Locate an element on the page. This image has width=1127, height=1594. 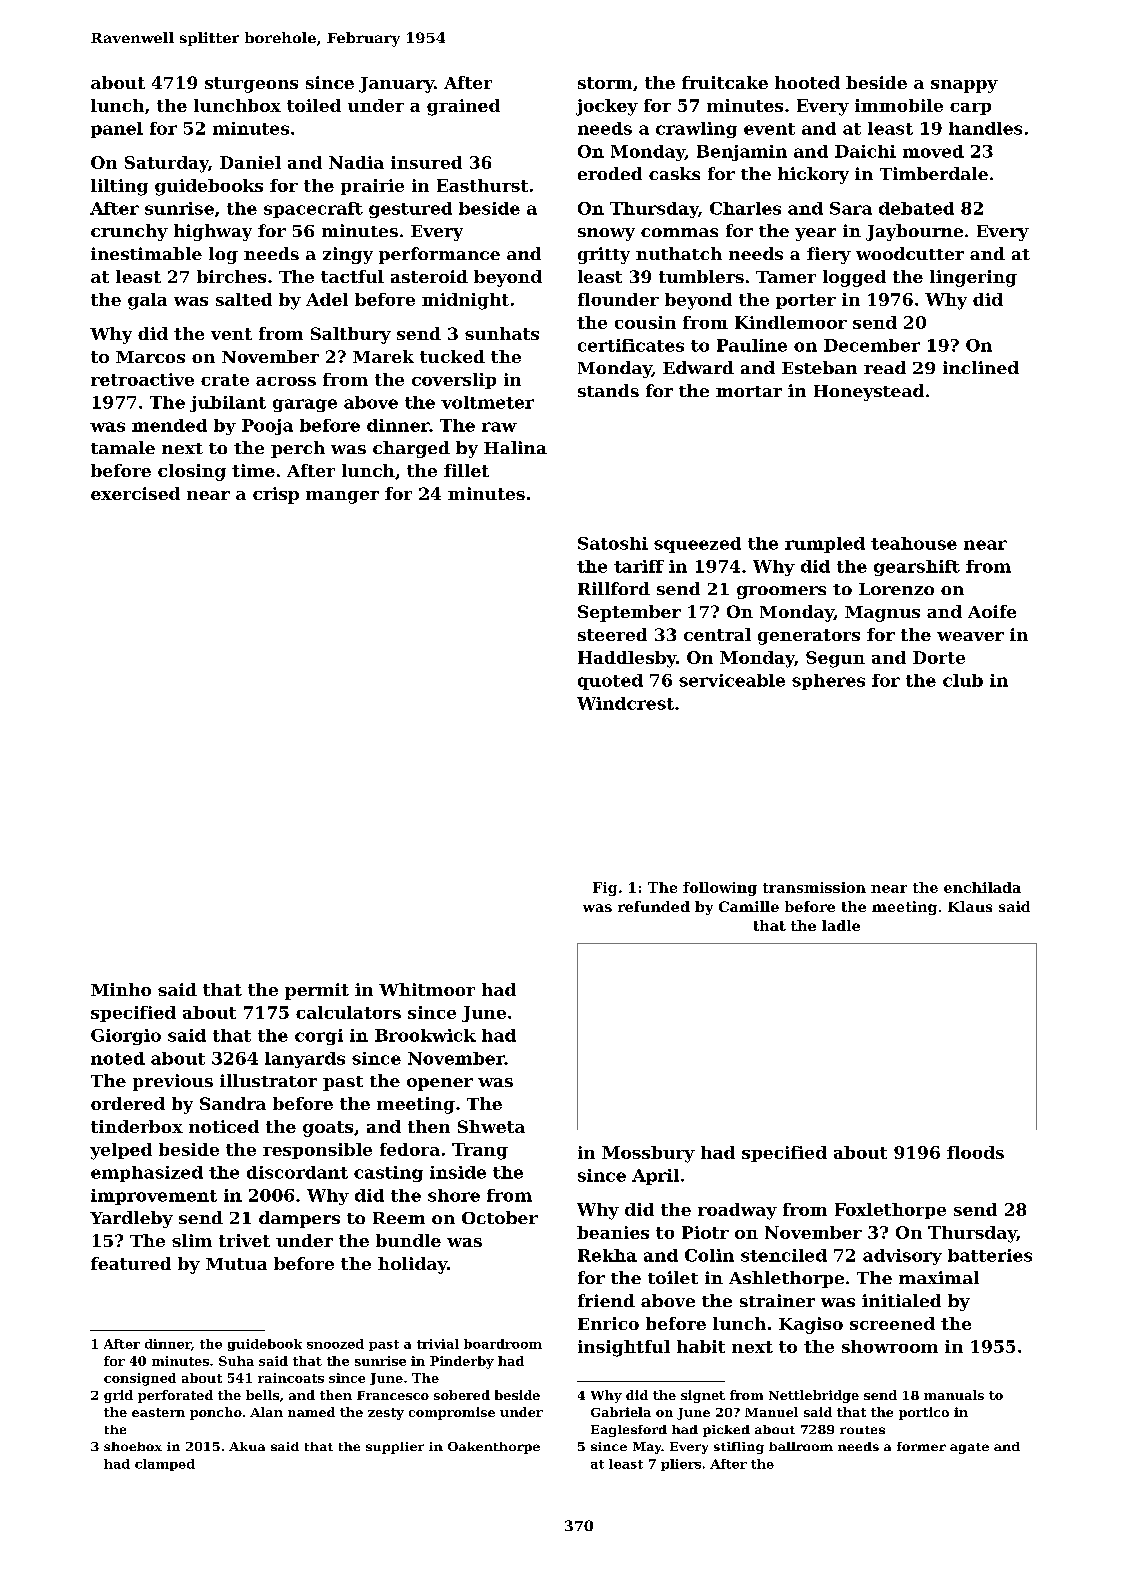
Satoshi is located at coordinates (613, 543).
